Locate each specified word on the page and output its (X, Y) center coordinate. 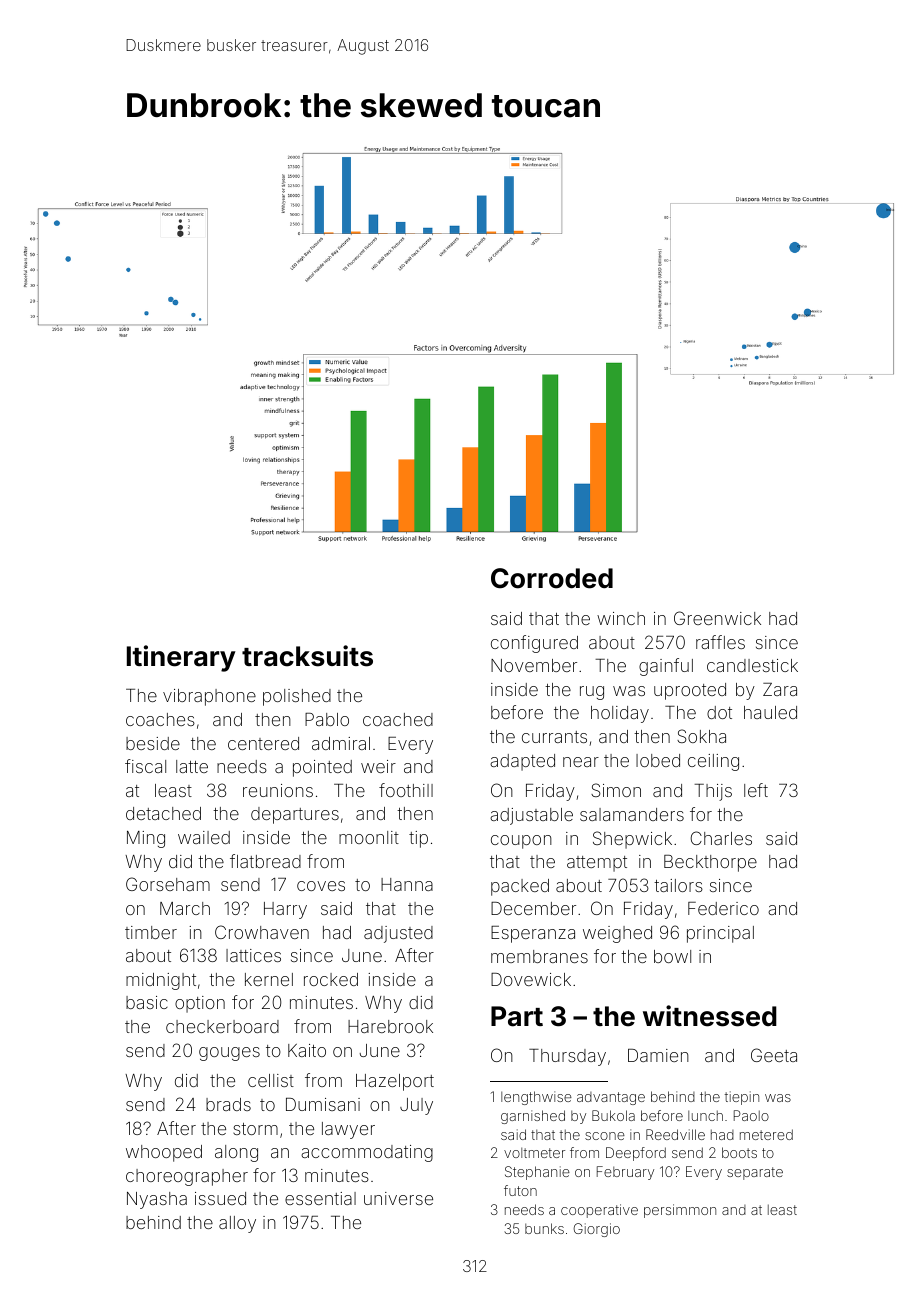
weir (378, 766)
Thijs (713, 792)
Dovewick (531, 979)
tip (418, 839)
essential (320, 1198)
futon (520, 1190)
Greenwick (717, 618)
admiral (341, 743)
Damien (658, 1055)
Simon (616, 790)
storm (255, 1129)
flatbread (265, 861)
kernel (269, 979)
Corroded (552, 578)
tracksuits (307, 656)
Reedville (675, 1134)
